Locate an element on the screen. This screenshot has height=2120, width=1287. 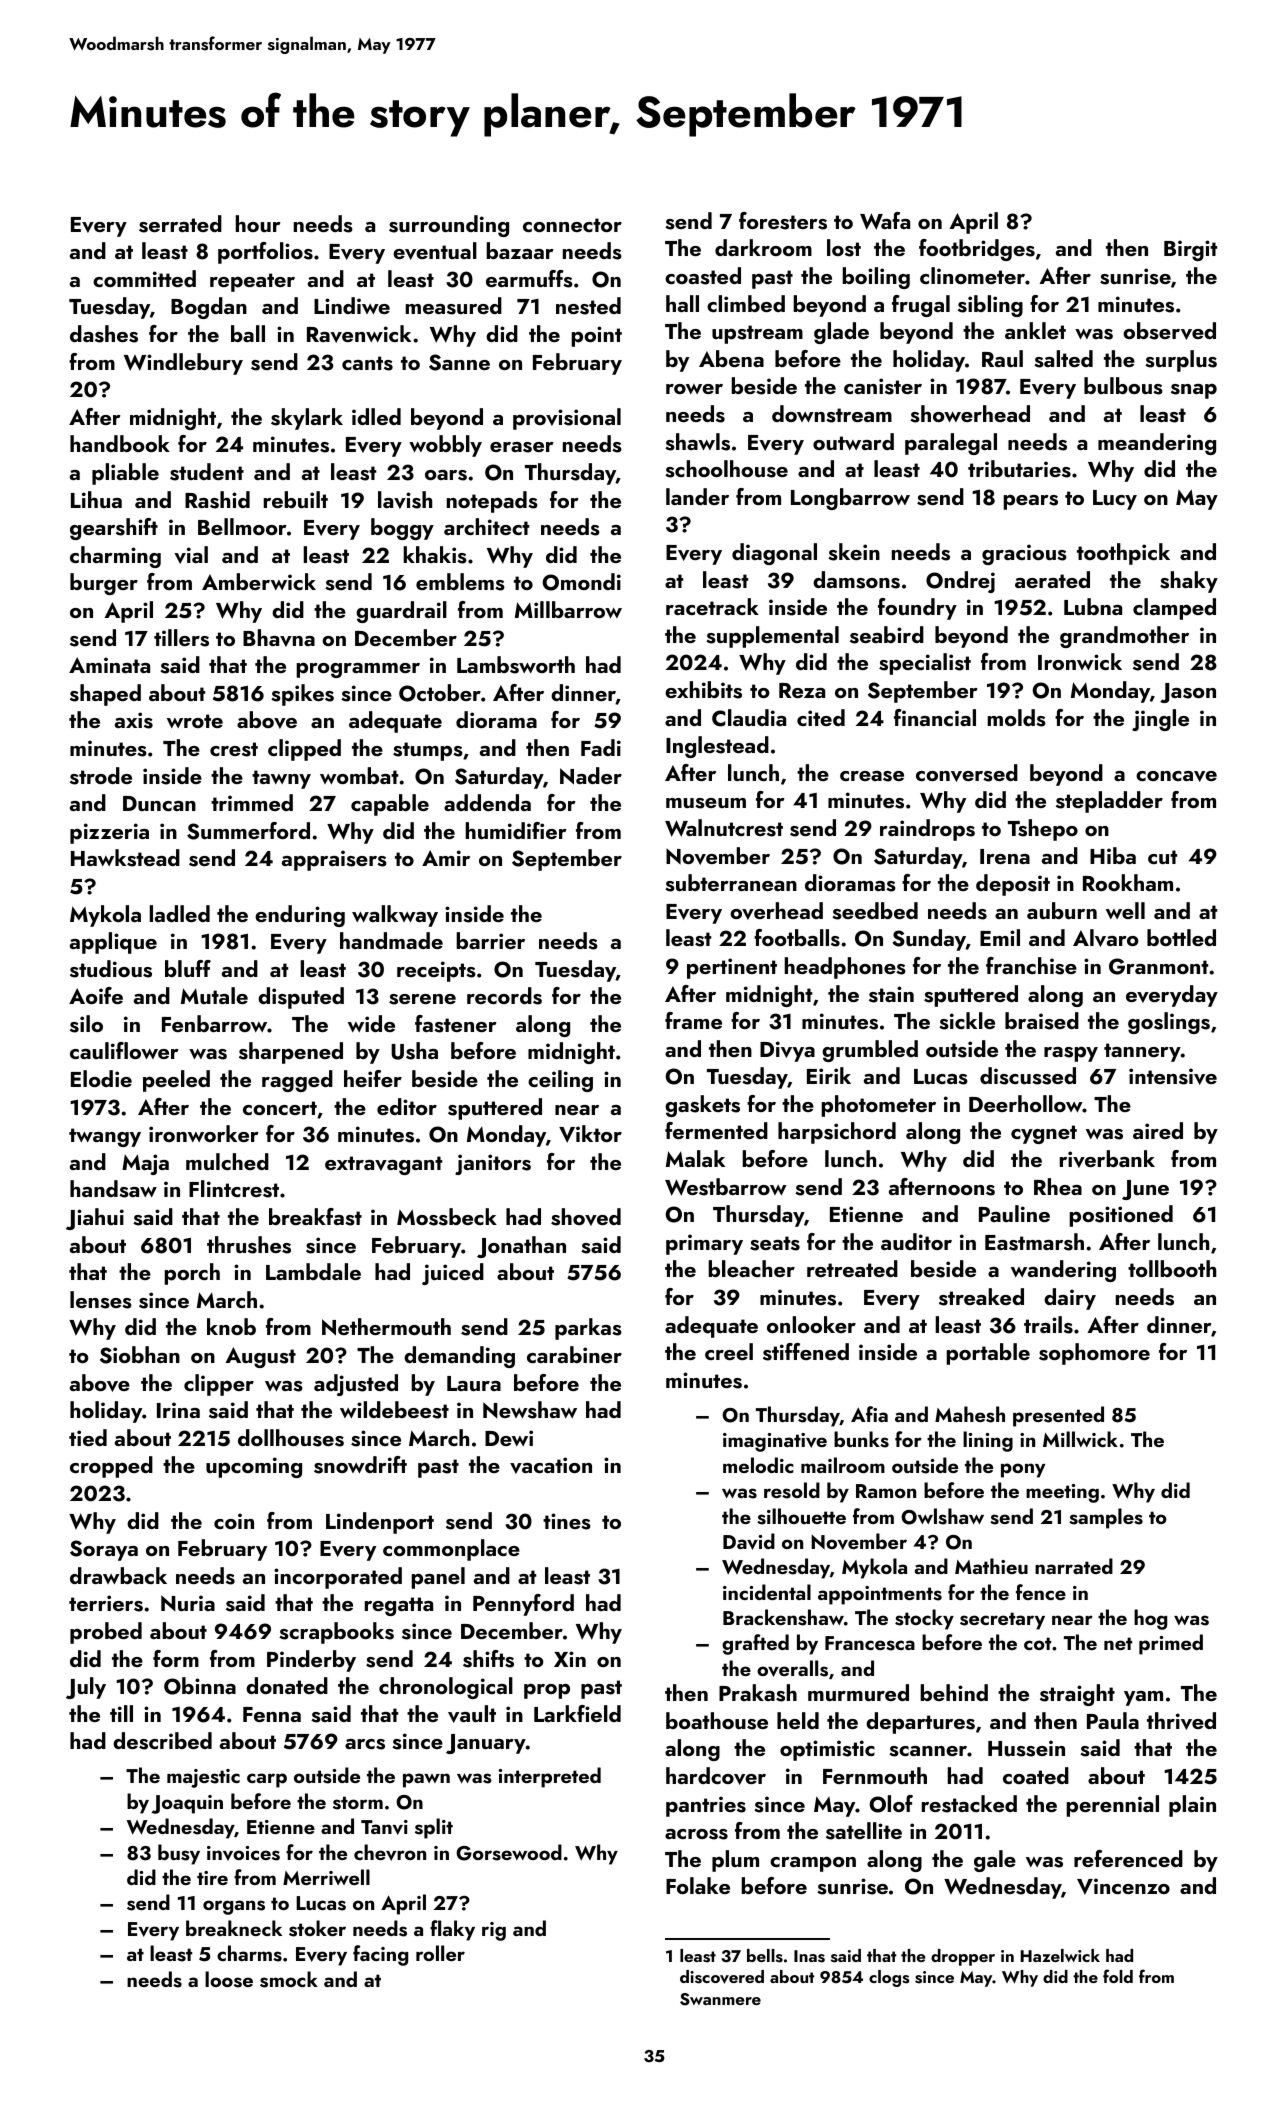
surrounding is located at coordinates (449, 226).
